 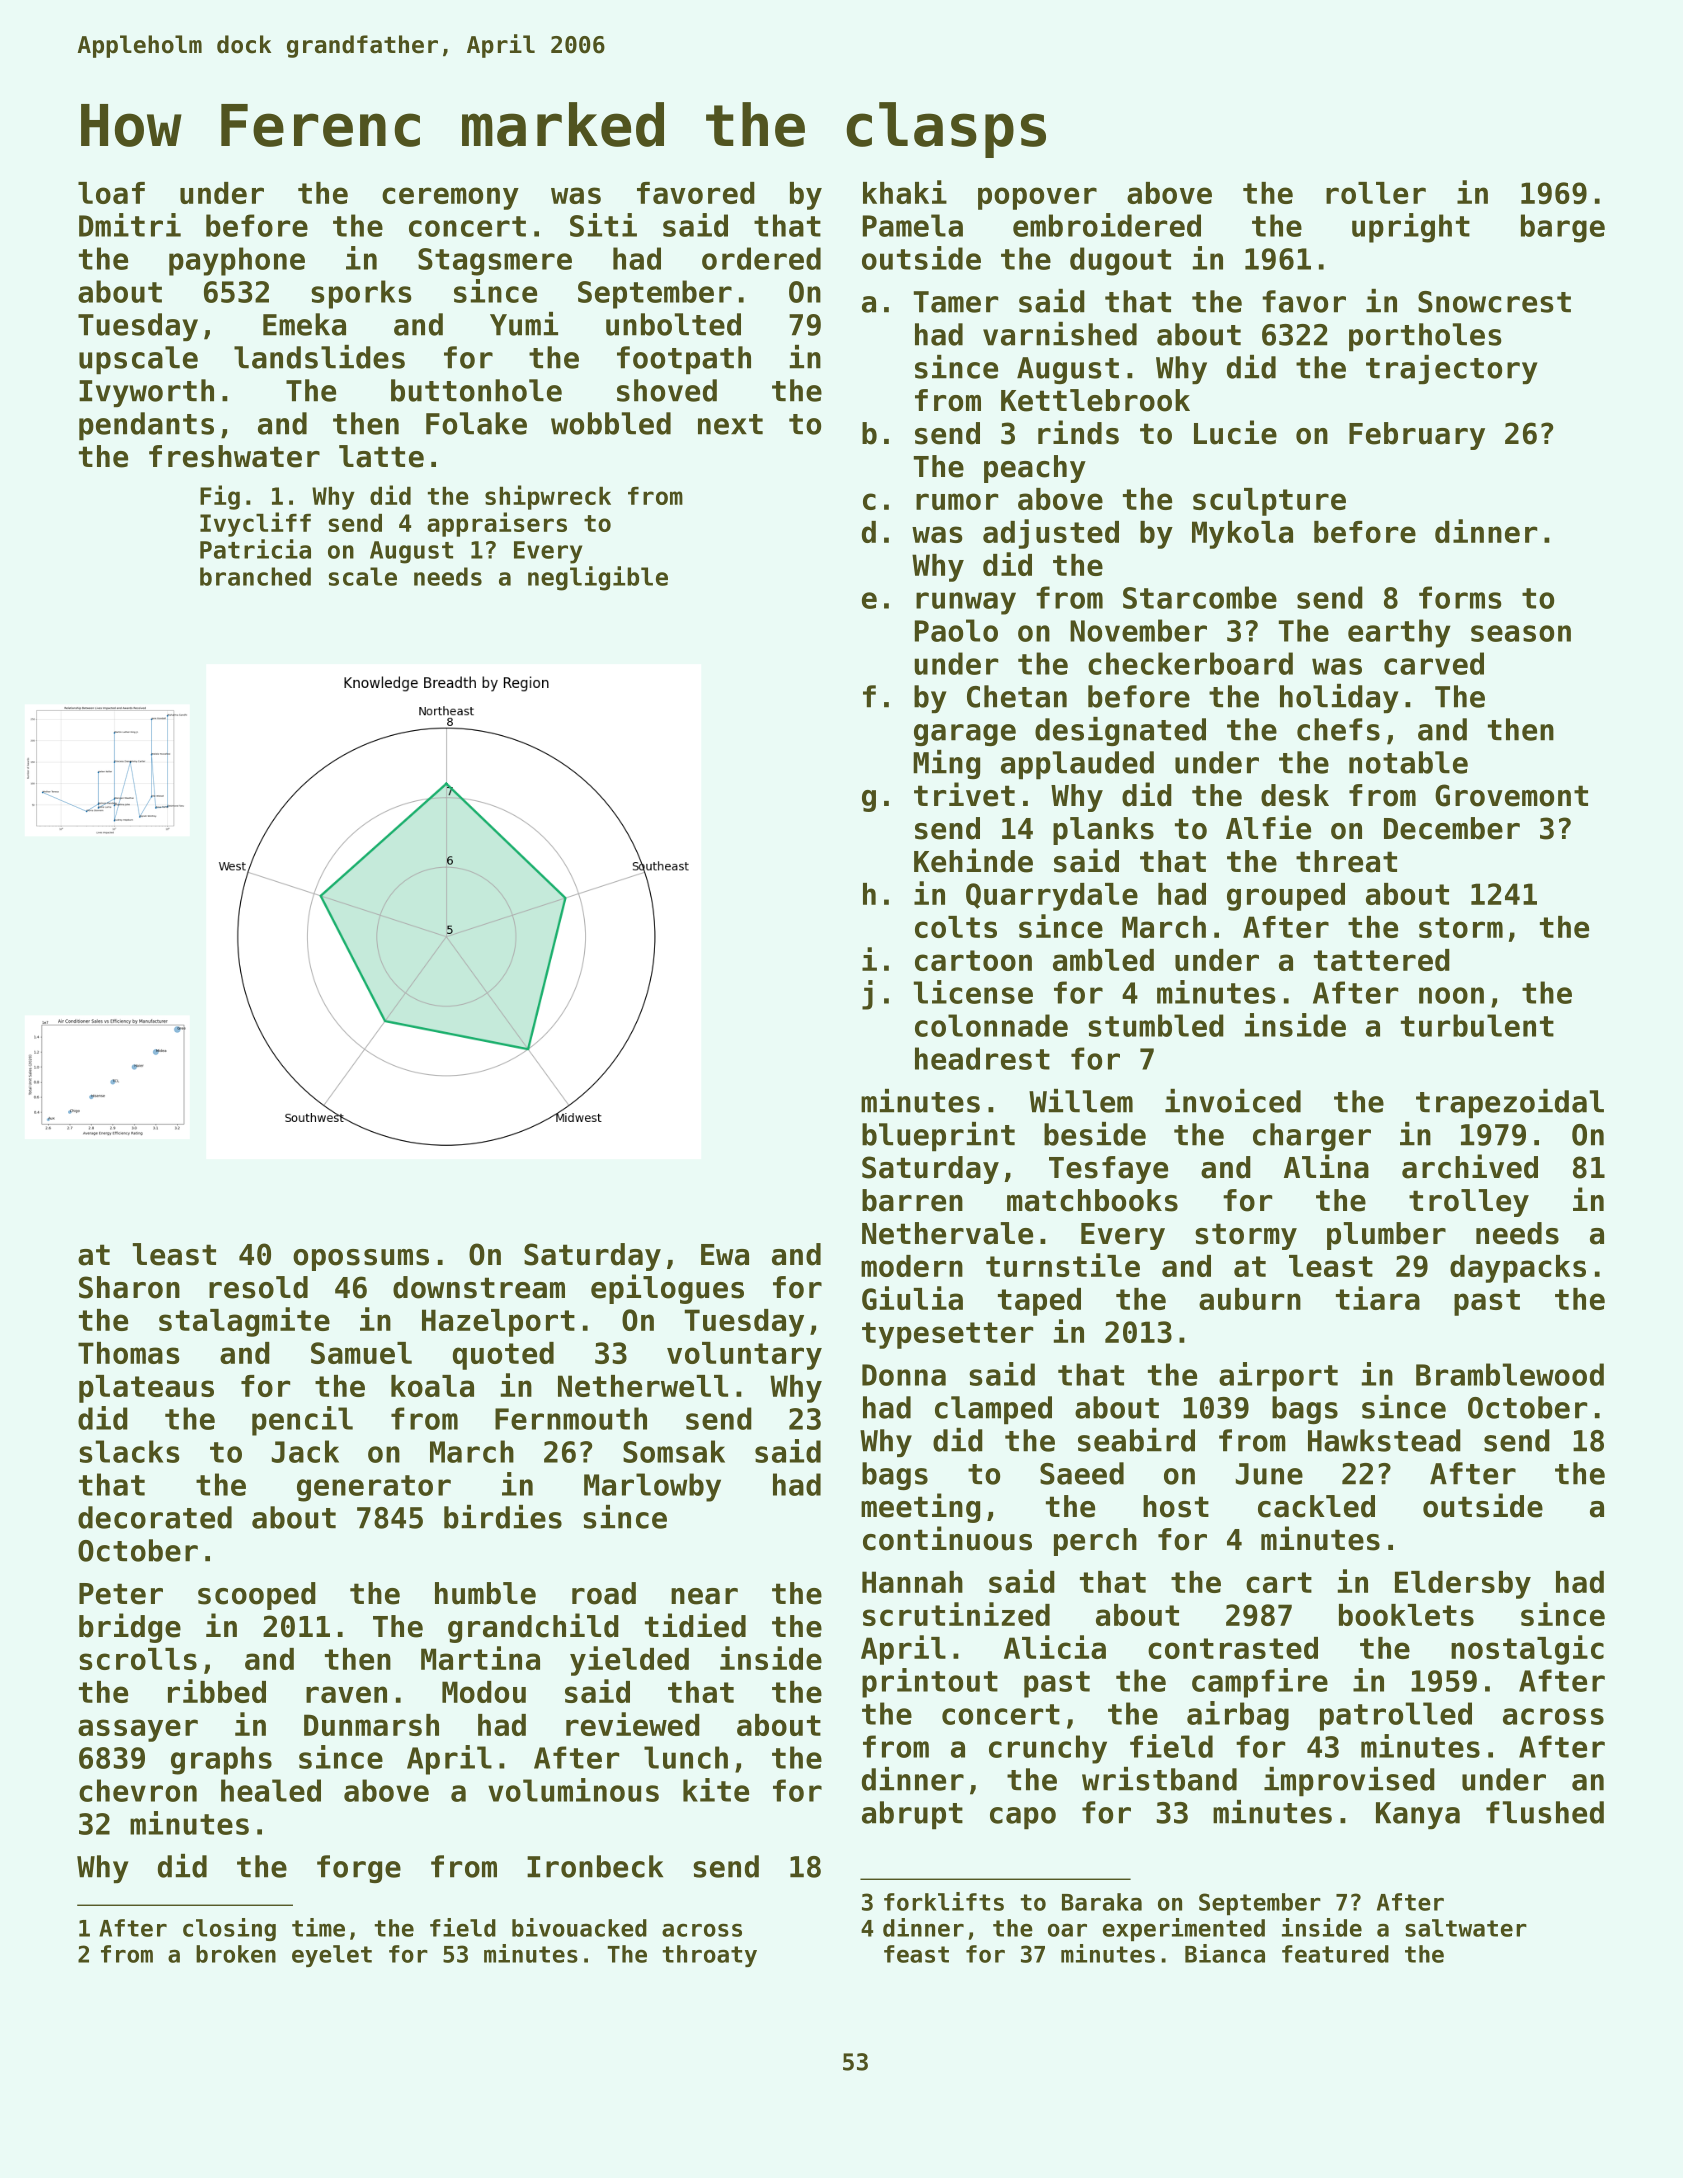 I want to click on branched, so click(x=255, y=576).
